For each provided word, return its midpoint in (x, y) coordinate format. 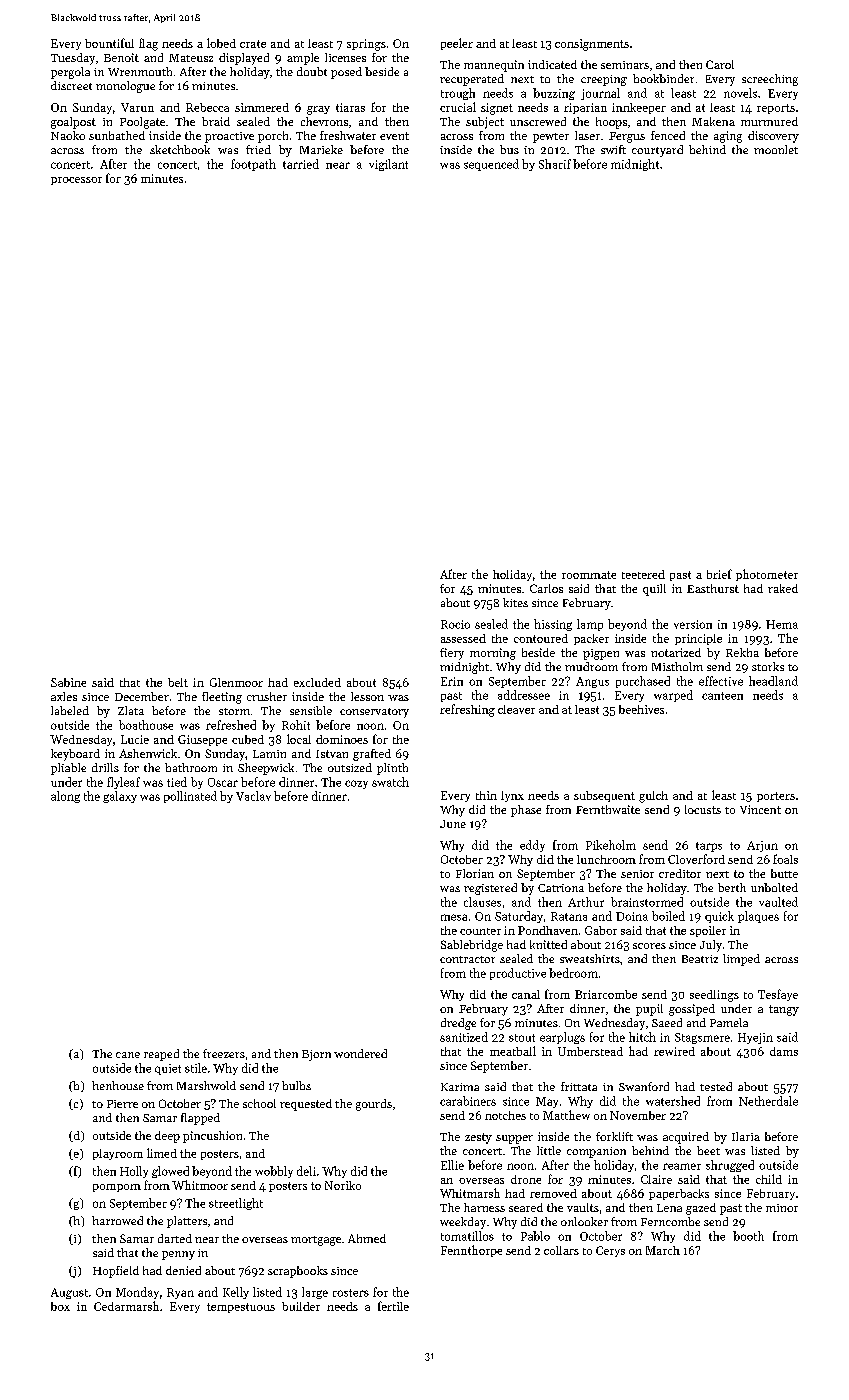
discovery (773, 137)
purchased (643, 682)
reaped (161, 1055)
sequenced (491, 165)
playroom (118, 1154)
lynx (512, 796)
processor (76, 181)
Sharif (555, 164)
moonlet (776, 149)
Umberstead (590, 1051)
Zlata (131, 710)
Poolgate (142, 123)
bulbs (296, 1085)
